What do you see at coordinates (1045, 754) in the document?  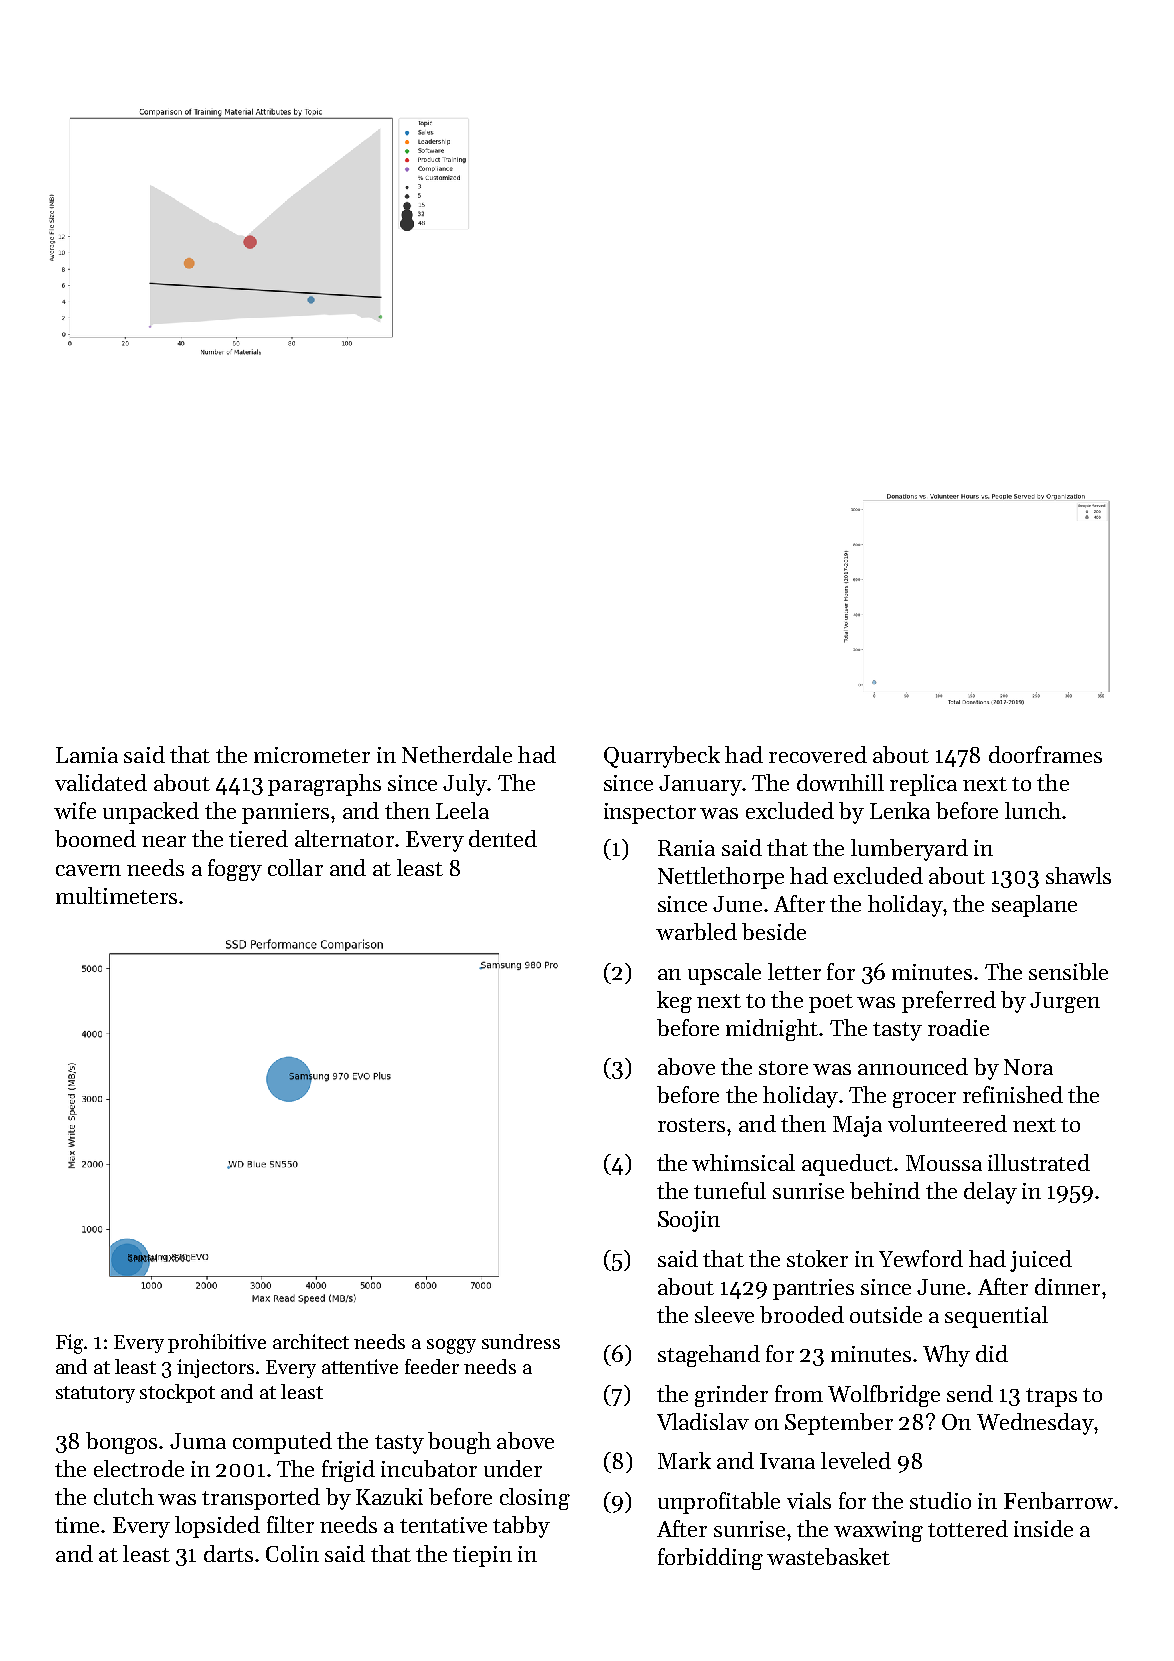 I see `doorframes` at bounding box center [1045, 754].
